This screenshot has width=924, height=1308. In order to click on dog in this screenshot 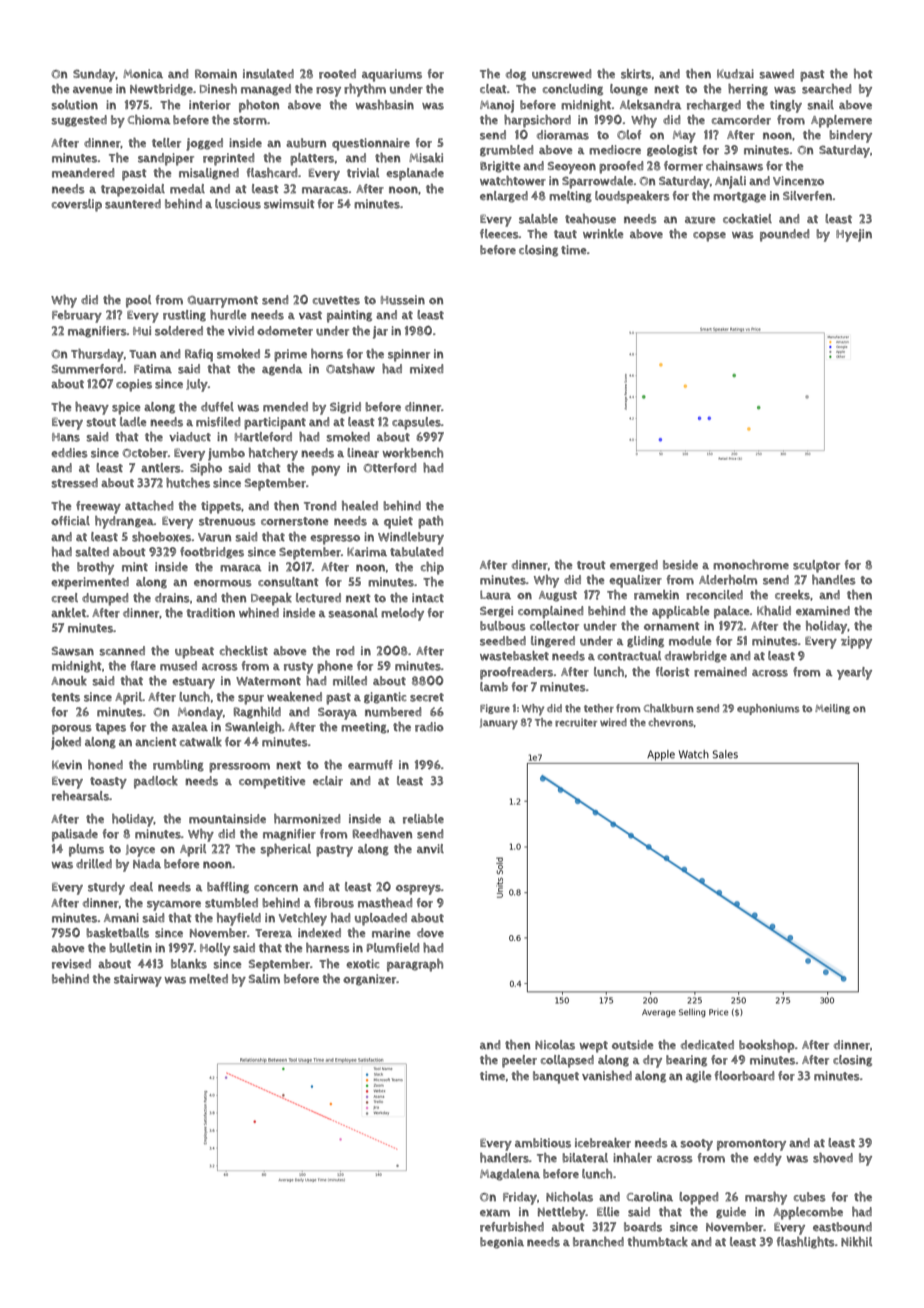, I will do `click(516, 75)`.
